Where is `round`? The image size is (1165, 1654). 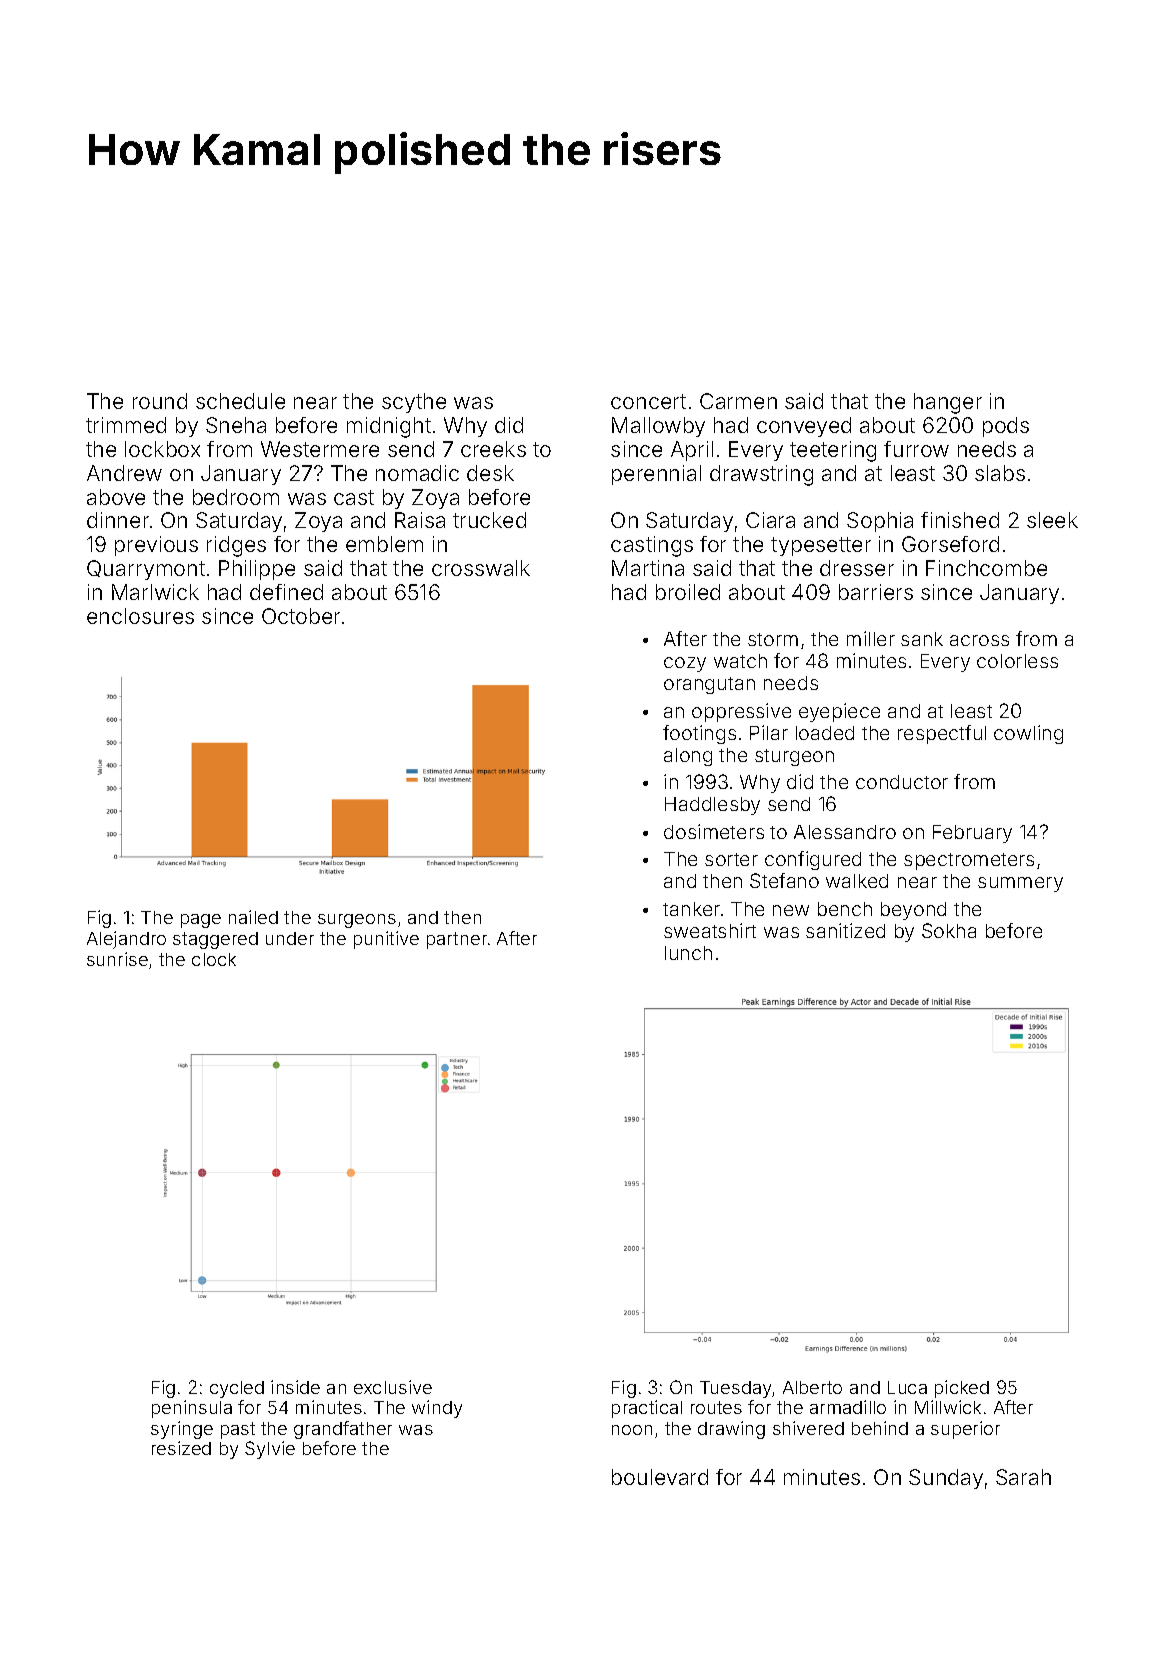 round is located at coordinates (160, 401).
